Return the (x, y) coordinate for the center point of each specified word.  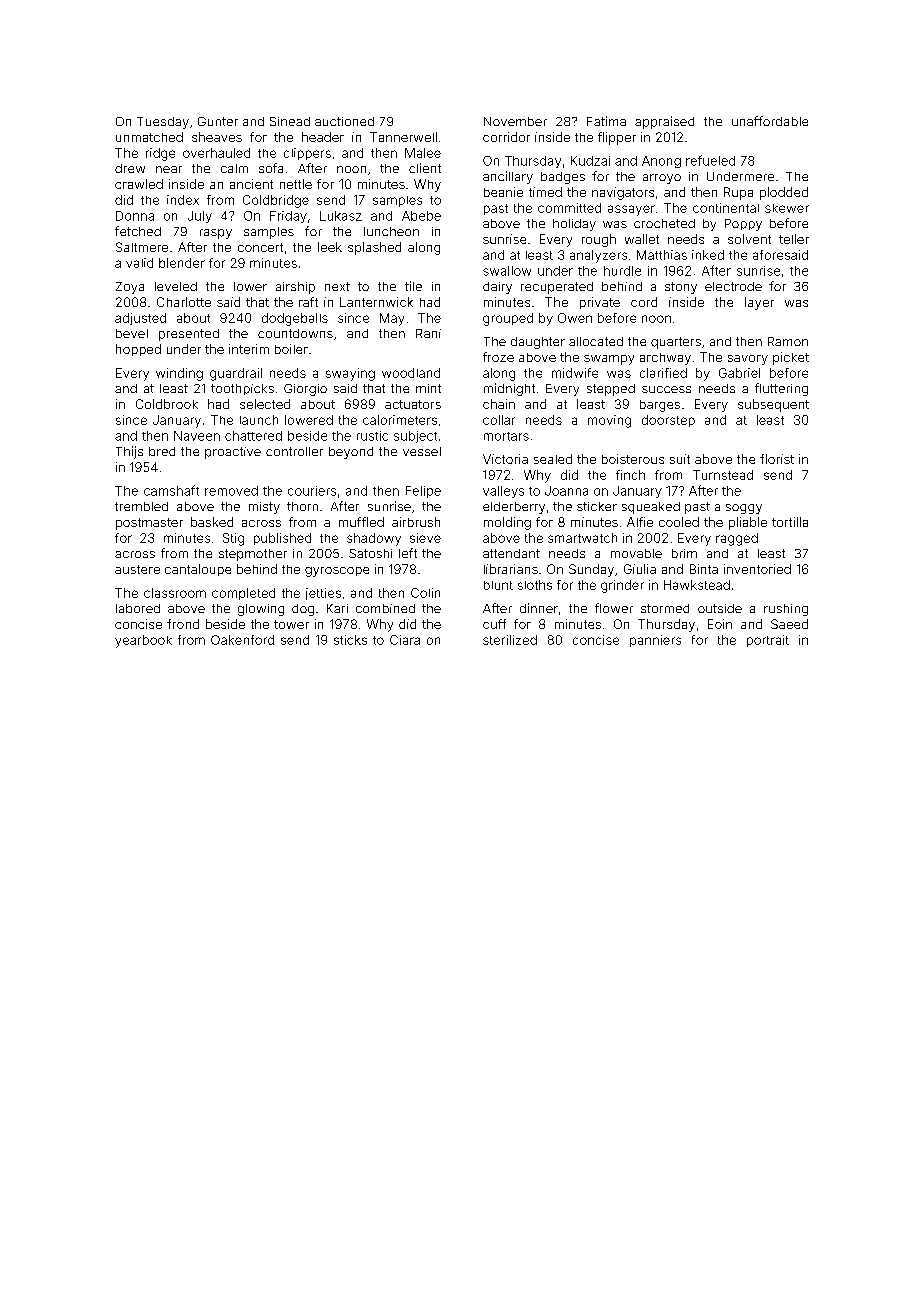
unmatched (149, 137)
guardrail (236, 374)
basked (212, 522)
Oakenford (242, 640)
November (515, 121)
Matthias (662, 255)
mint (428, 388)
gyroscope (337, 572)
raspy (216, 234)
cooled (679, 522)
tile (413, 286)
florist (777, 459)
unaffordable (770, 121)
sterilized (510, 640)
